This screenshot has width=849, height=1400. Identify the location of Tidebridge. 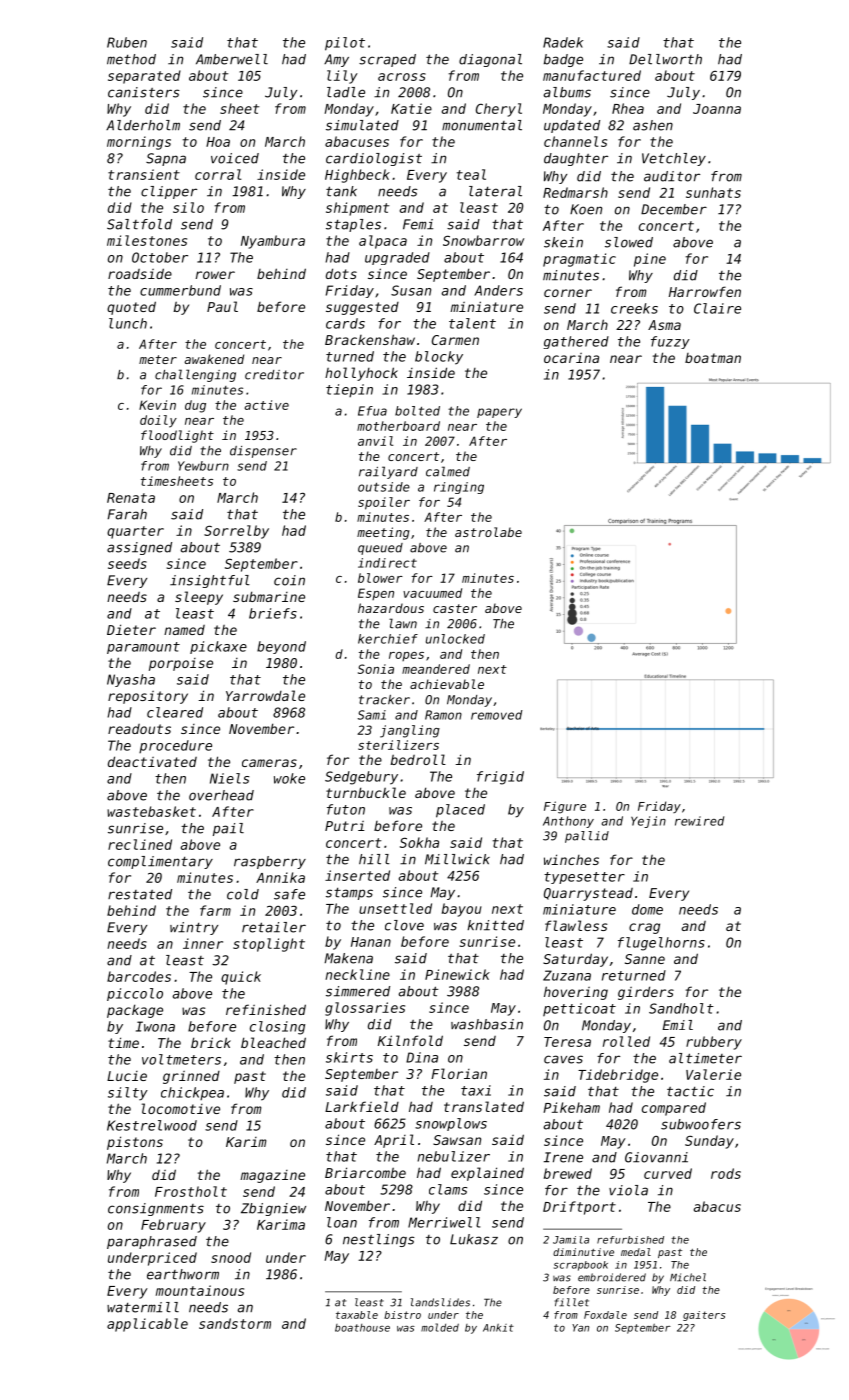
(618, 1076).
